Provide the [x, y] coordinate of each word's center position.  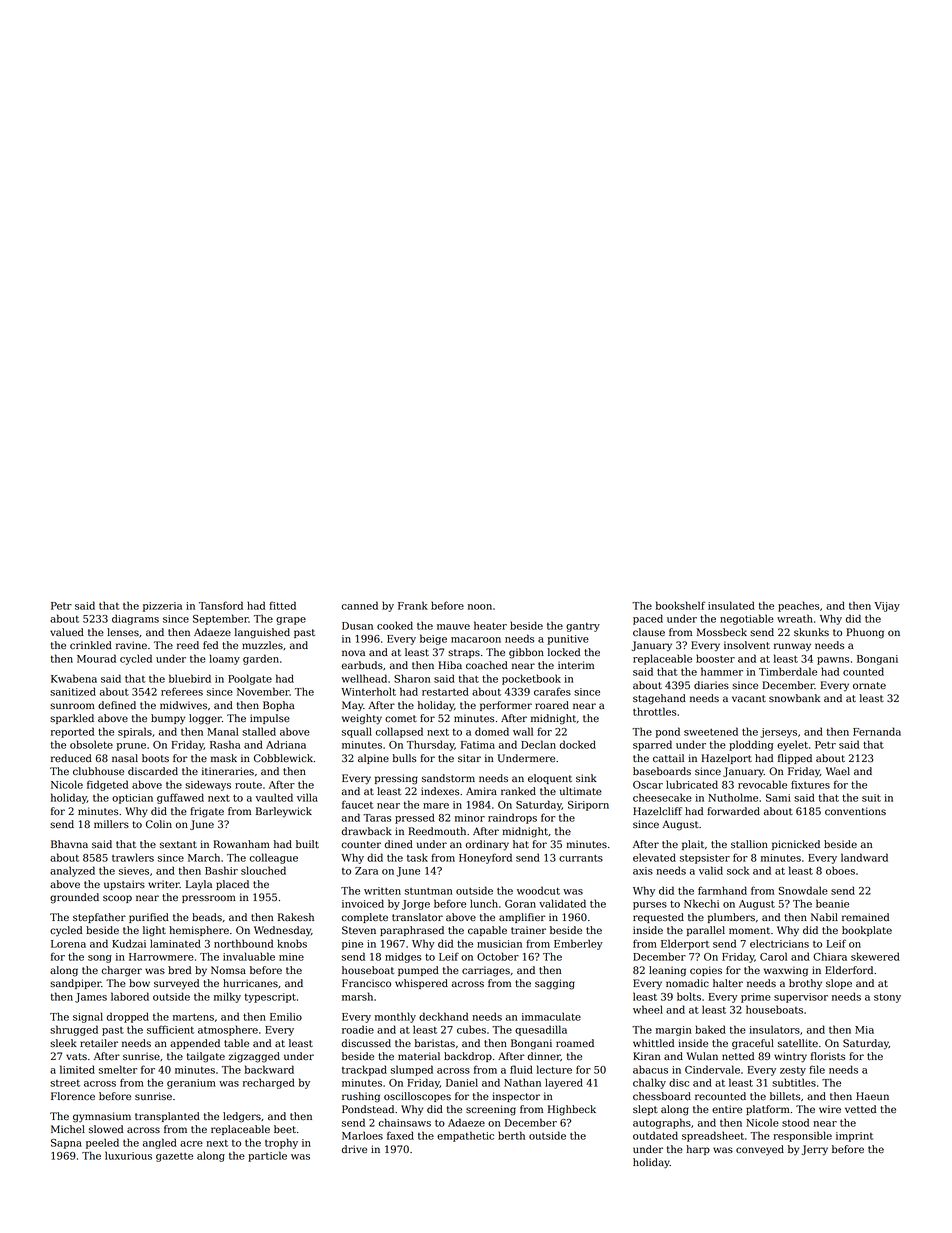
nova [353, 653]
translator [417, 917]
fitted [282, 605]
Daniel [462, 1082]
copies [706, 971]
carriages [486, 971]
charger [122, 971]
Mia [864, 1030]
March [204, 857]
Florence [73, 1096]
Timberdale [788, 671]
